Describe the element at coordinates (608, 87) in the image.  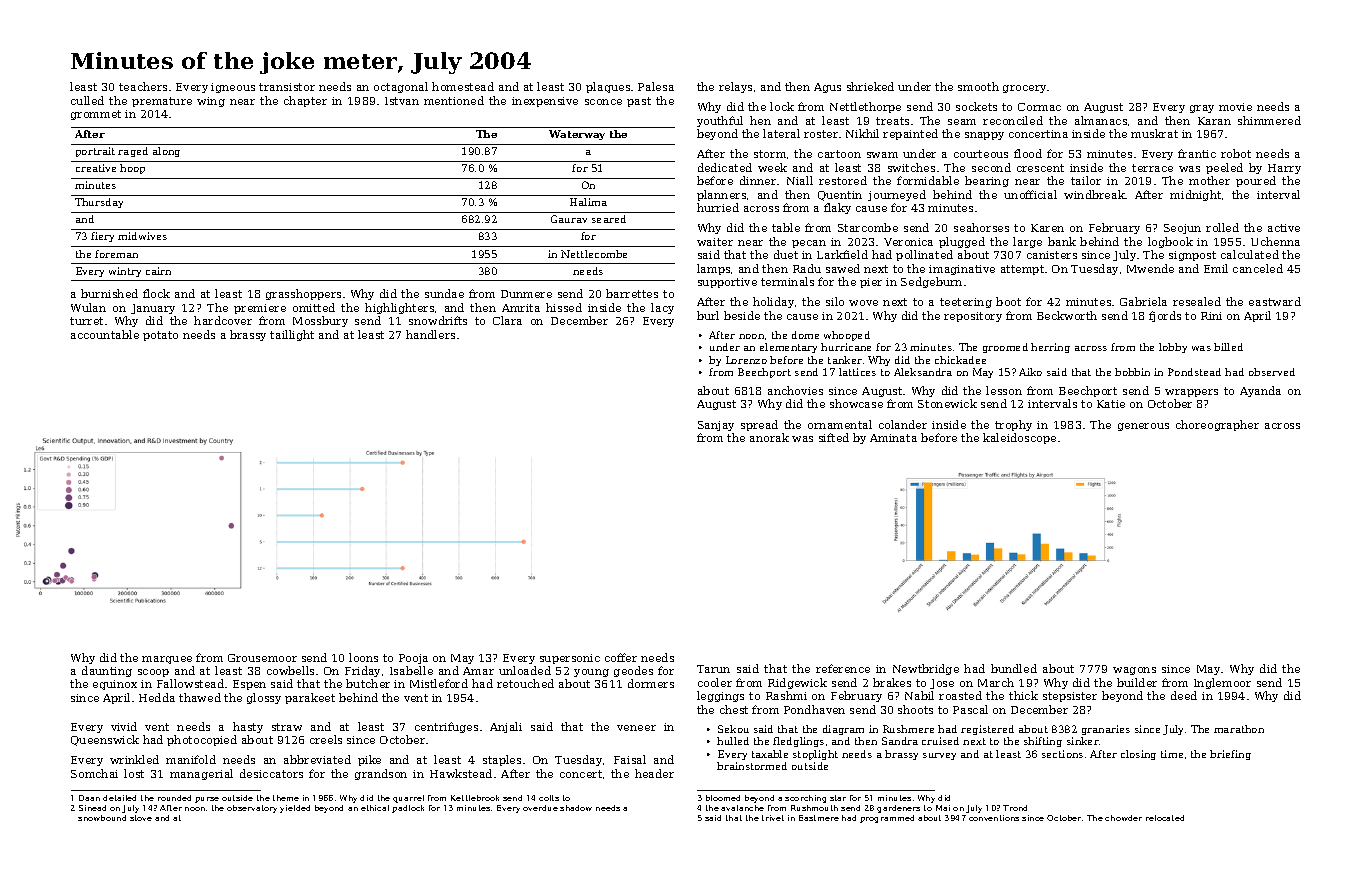
I see `plaques` at that location.
